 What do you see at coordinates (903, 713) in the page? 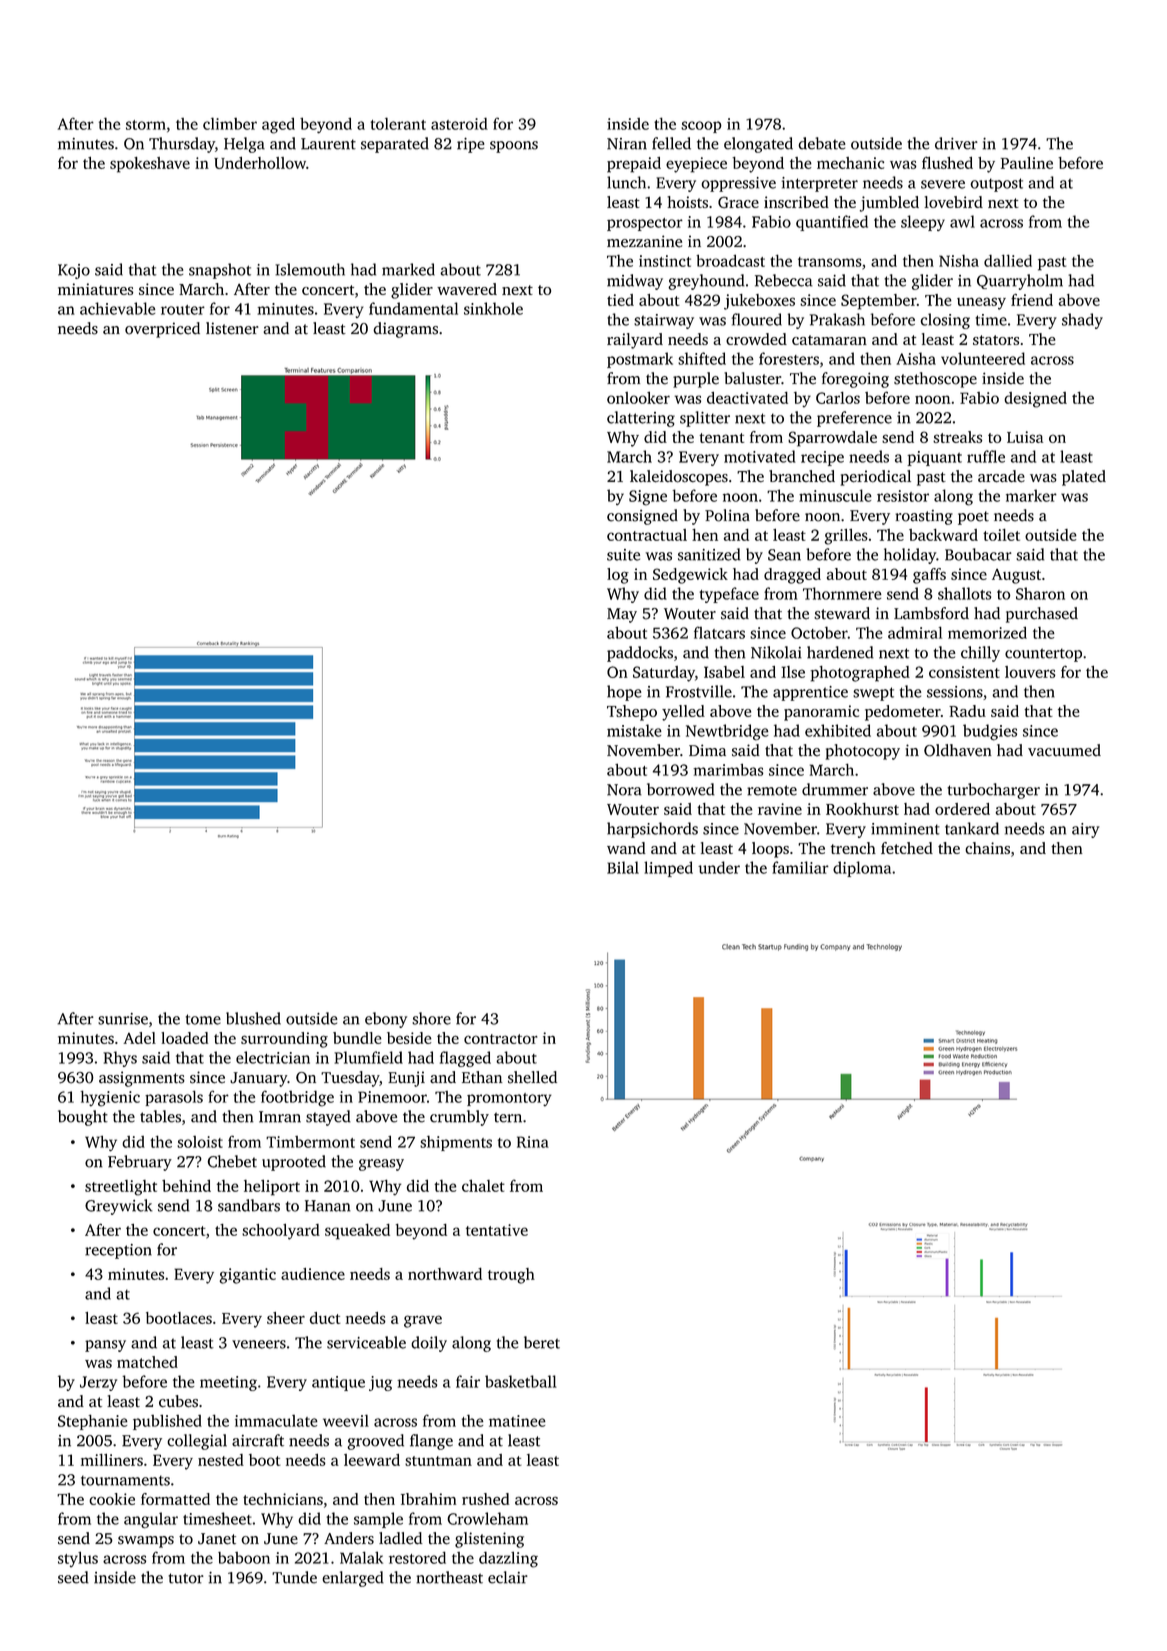
I see `pedometer` at bounding box center [903, 713].
